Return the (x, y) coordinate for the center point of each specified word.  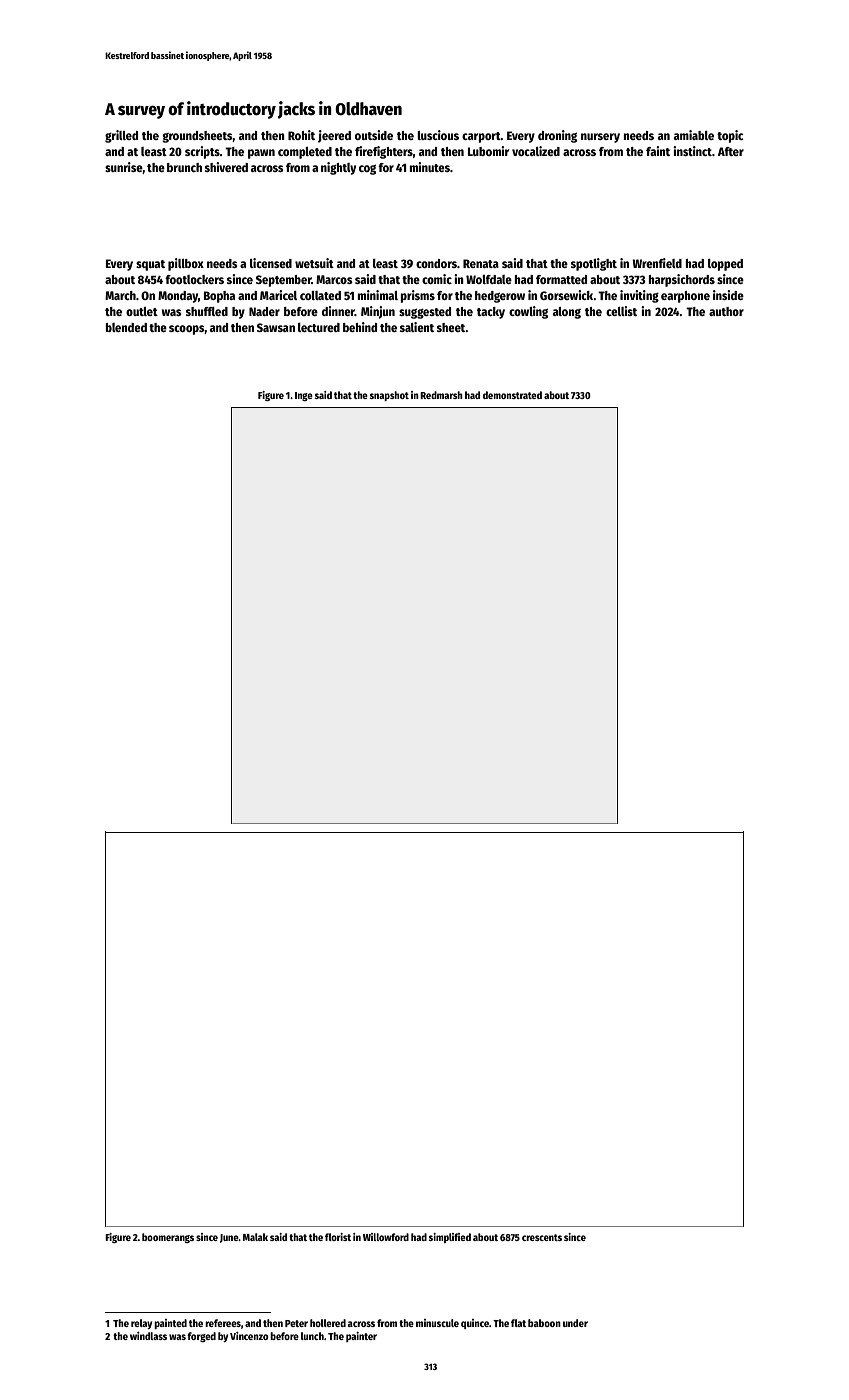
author (726, 311)
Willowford (386, 1237)
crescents (542, 1237)
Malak (255, 1237)
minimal (377, 295)
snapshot (389, 396)
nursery (600, 138)
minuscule (437, 1323)
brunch (184, 167)
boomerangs (168, 1238)
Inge (304, 396)
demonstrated (512, 395)
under (575, 1323)
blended (126, 327)
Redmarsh (441, 395)
